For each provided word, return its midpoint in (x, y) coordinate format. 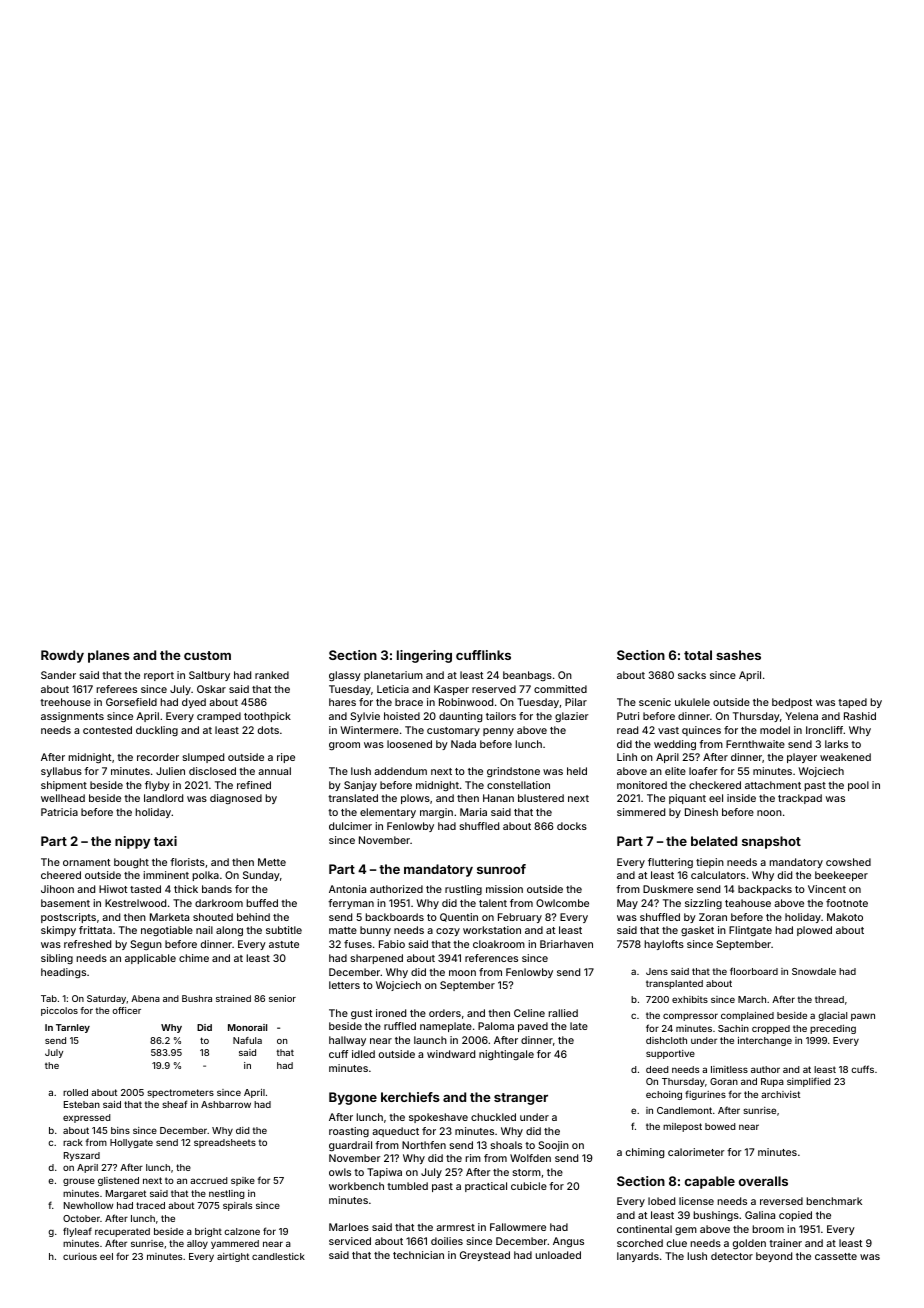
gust (361, 1015)
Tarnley (73, 1028)
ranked (272, 675)
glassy (345, 676)
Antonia (347, 889)
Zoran (713, 917)
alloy (197, 1244)
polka (205, 876)
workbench (356, 1186)
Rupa (772, 1082)
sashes (738, 655)
